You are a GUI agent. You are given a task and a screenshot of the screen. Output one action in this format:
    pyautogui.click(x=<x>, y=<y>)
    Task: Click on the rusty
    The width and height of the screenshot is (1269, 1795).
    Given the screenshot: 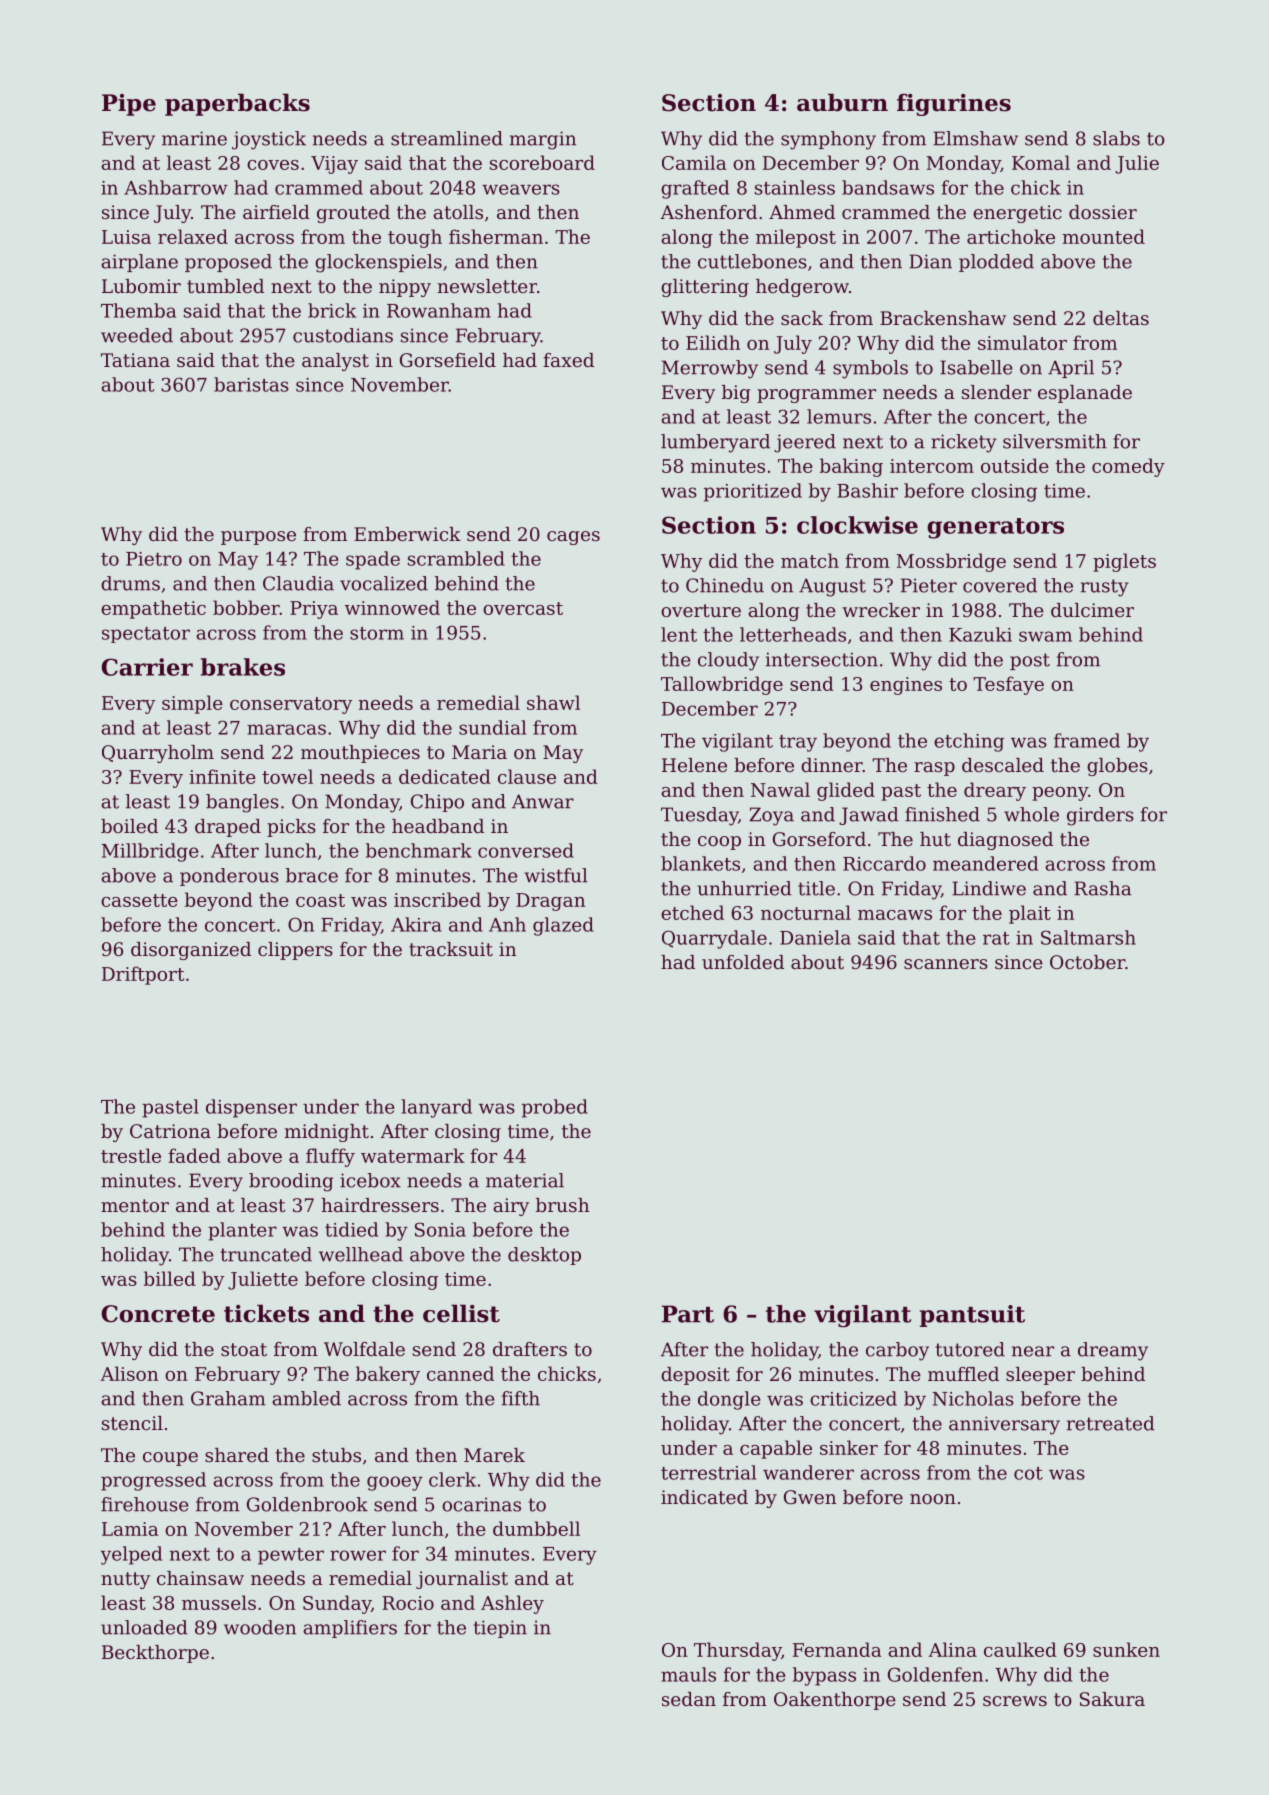 What is the action you would take?
    pyautogui.click(x=1105, y=588)
